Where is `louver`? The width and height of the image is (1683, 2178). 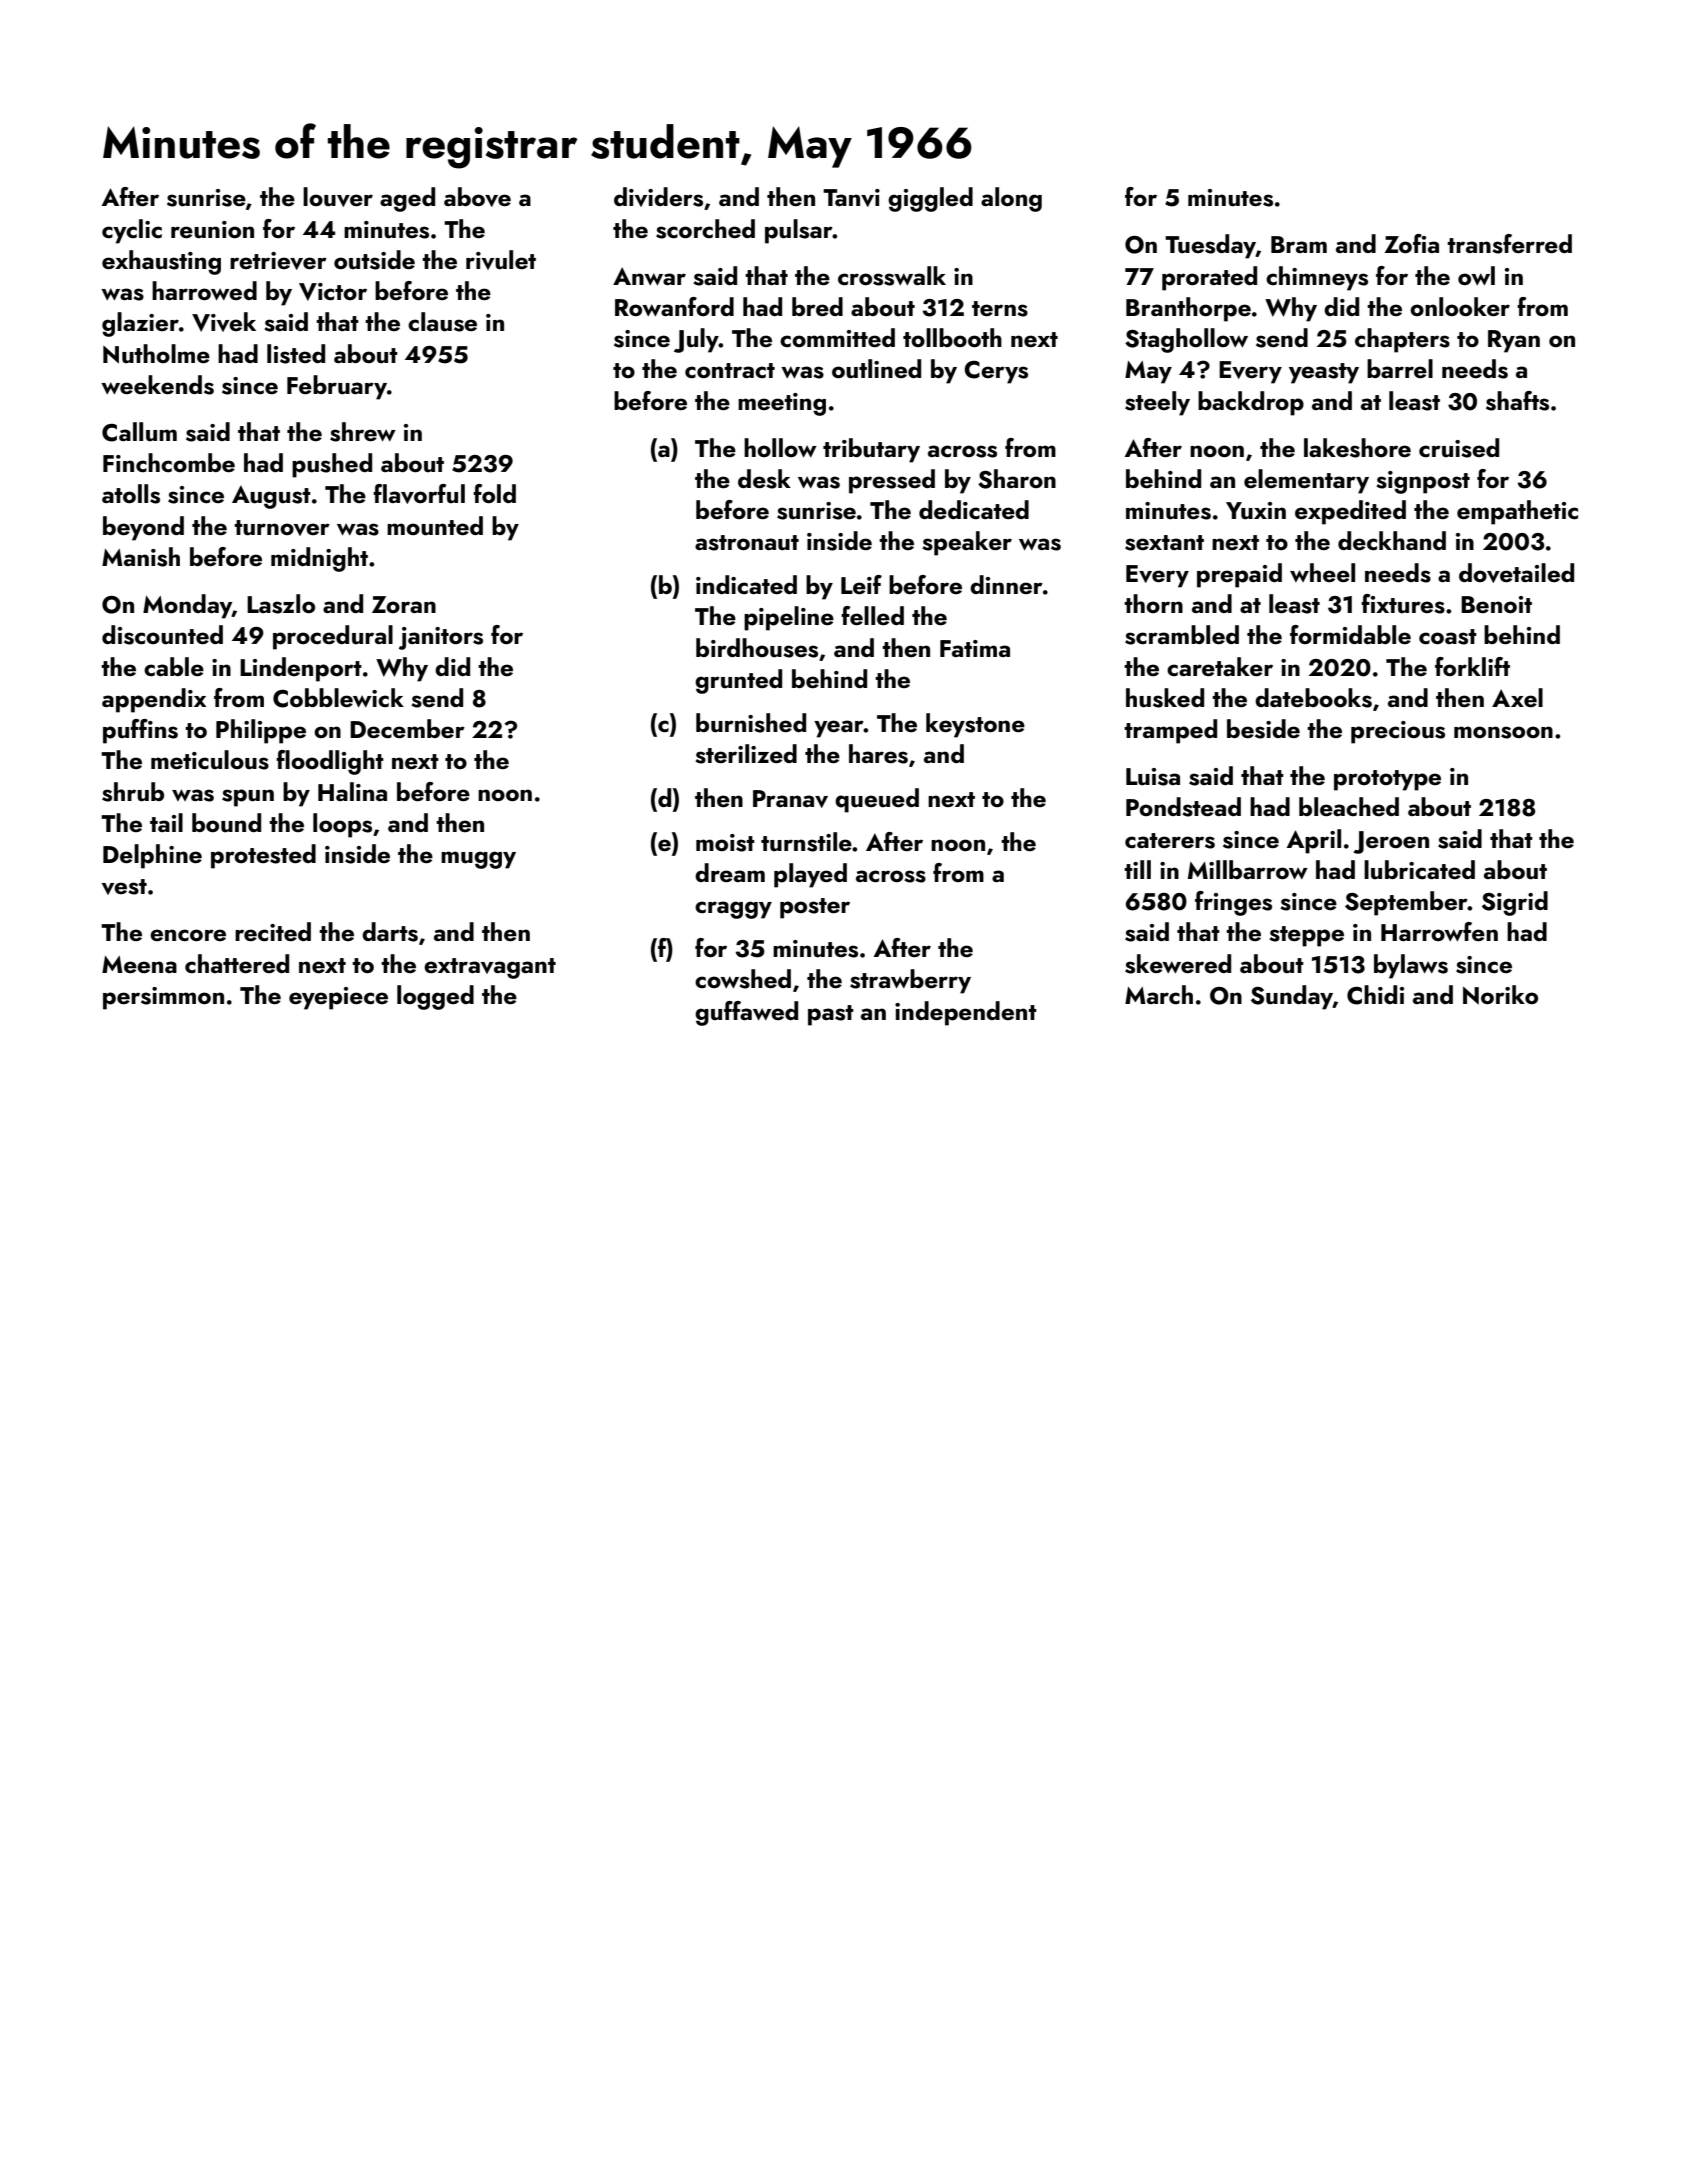 louver is located at coordinates (338, 197).
